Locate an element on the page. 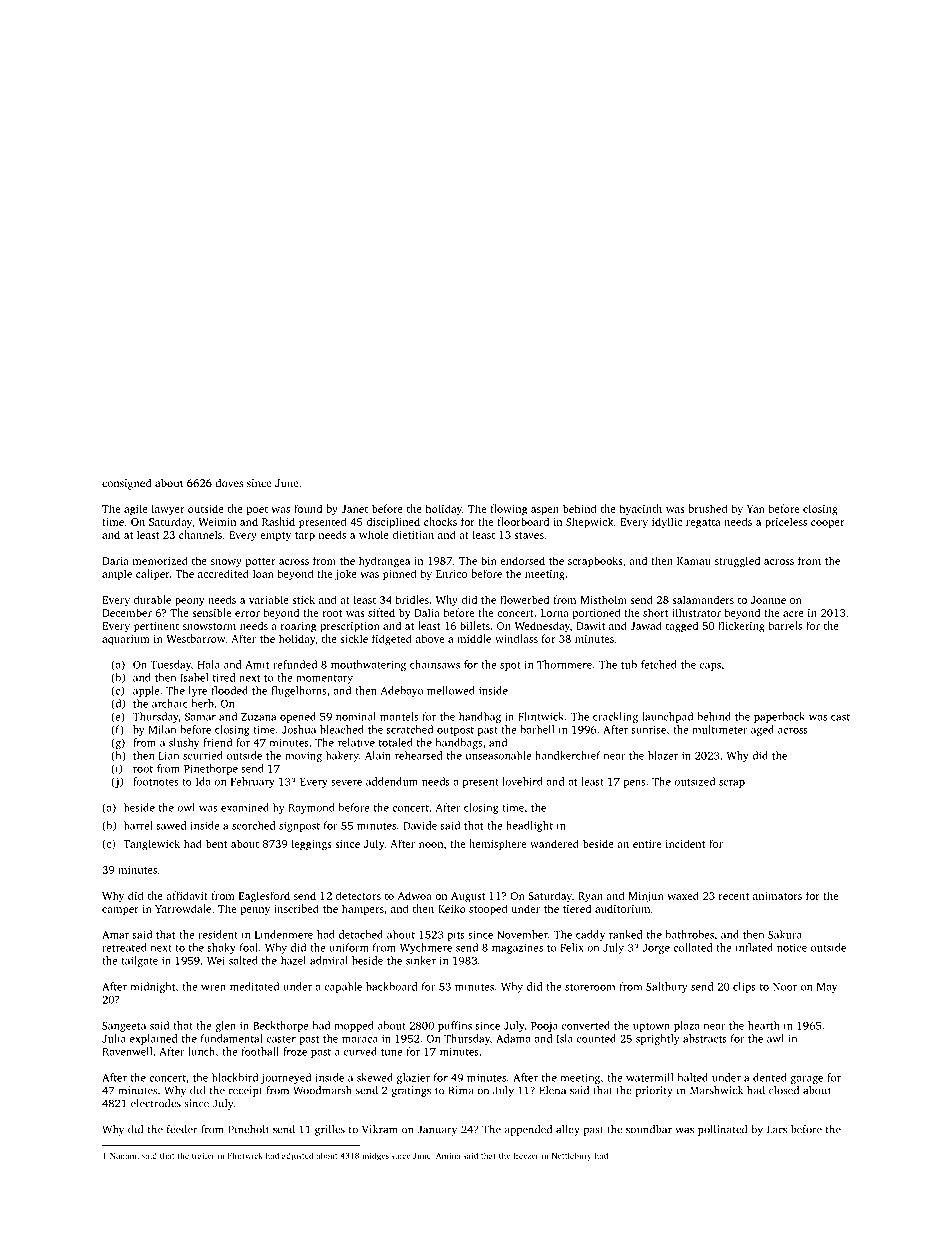  penny is located at coordinates (255, 911).
